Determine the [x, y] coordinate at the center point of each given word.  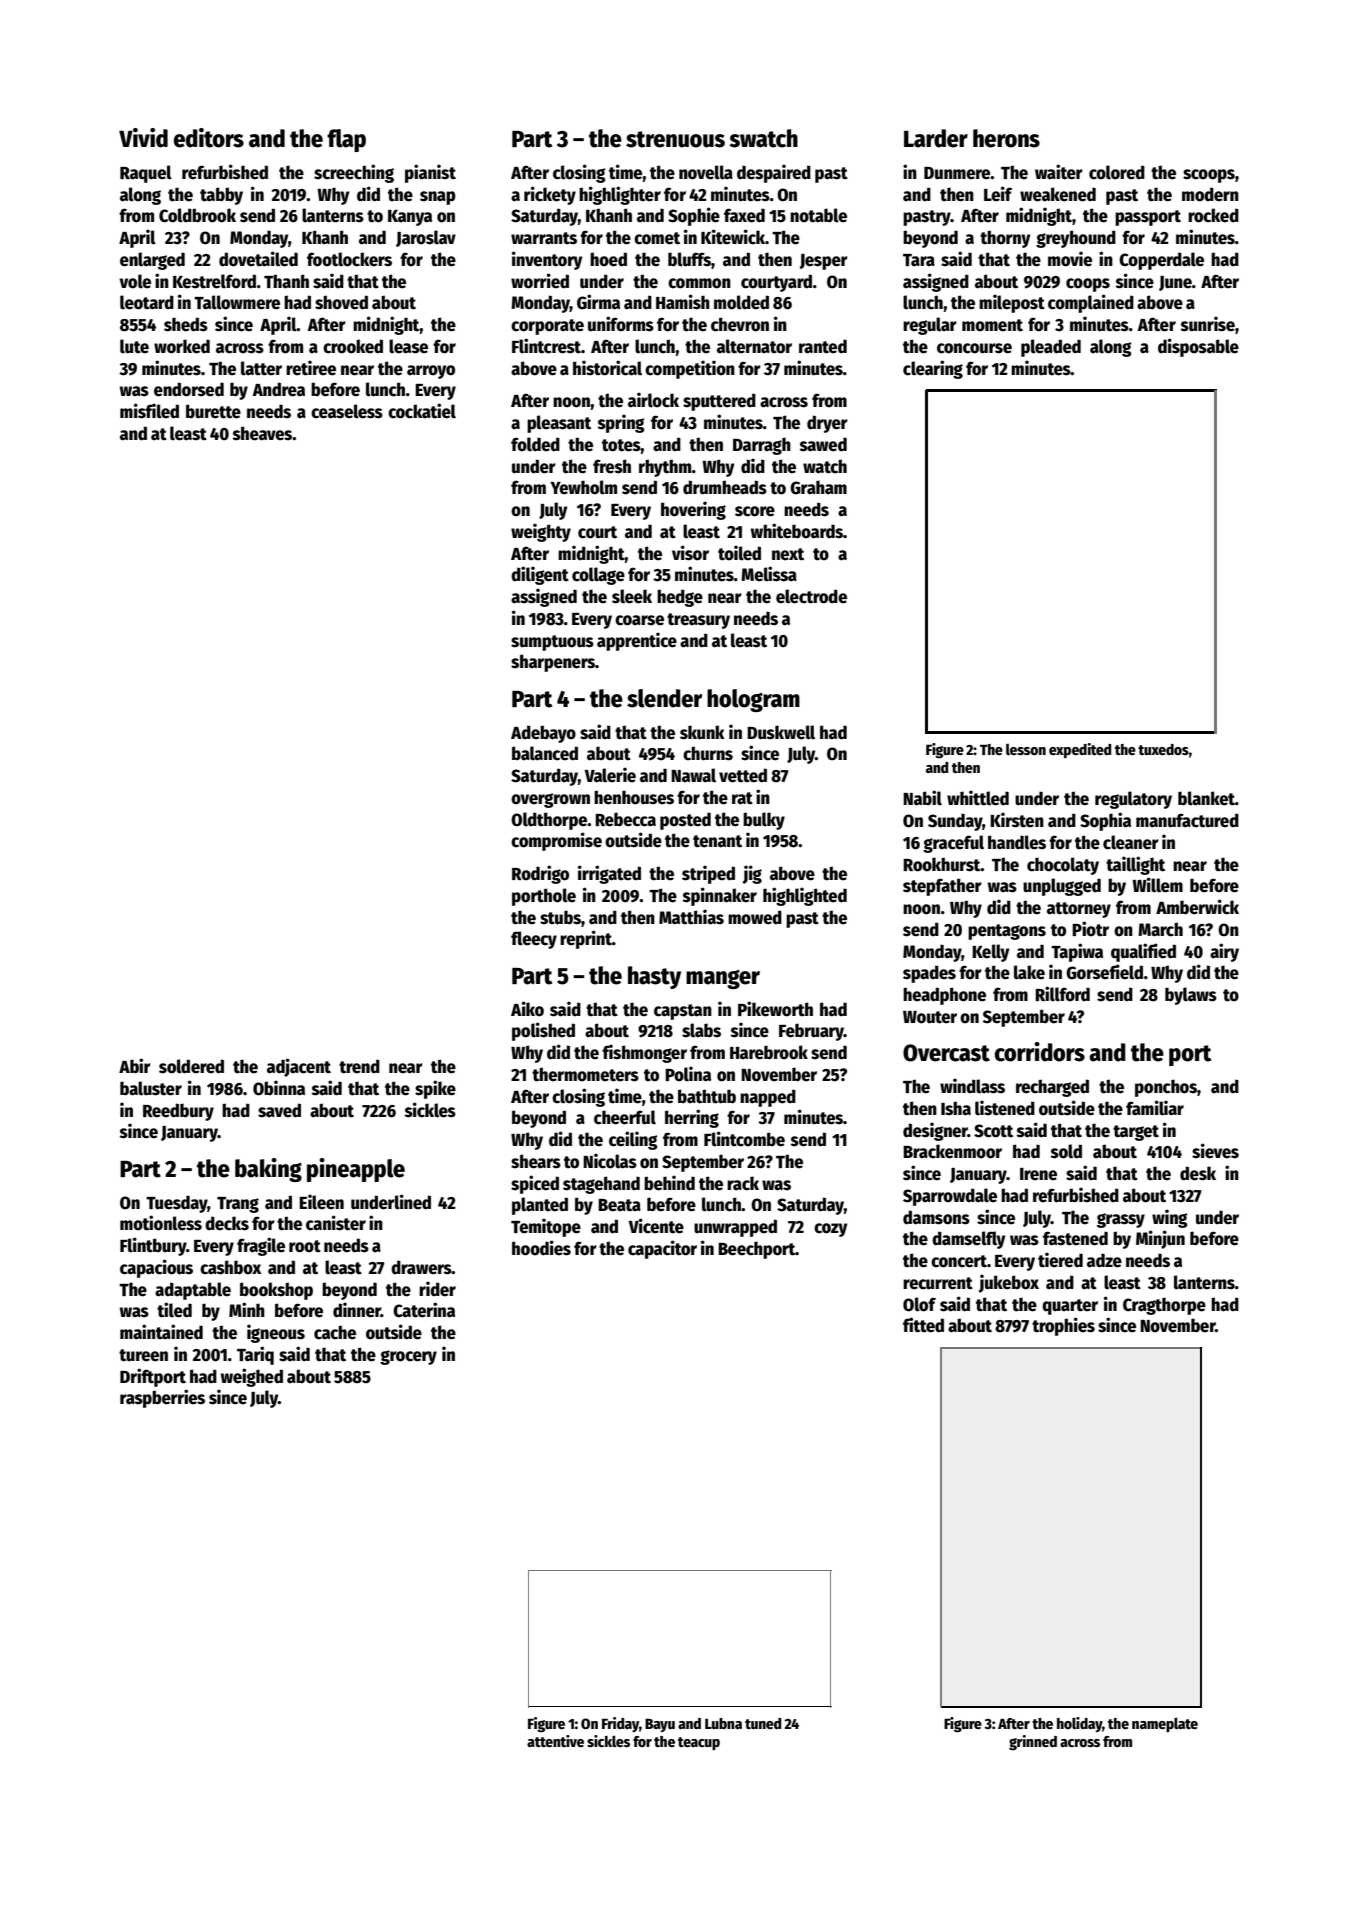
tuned [763, 1723]
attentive [555, 1741]
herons [1006, 138]
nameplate [1165, 1724]
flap [346, 140]
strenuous [675, 139]
